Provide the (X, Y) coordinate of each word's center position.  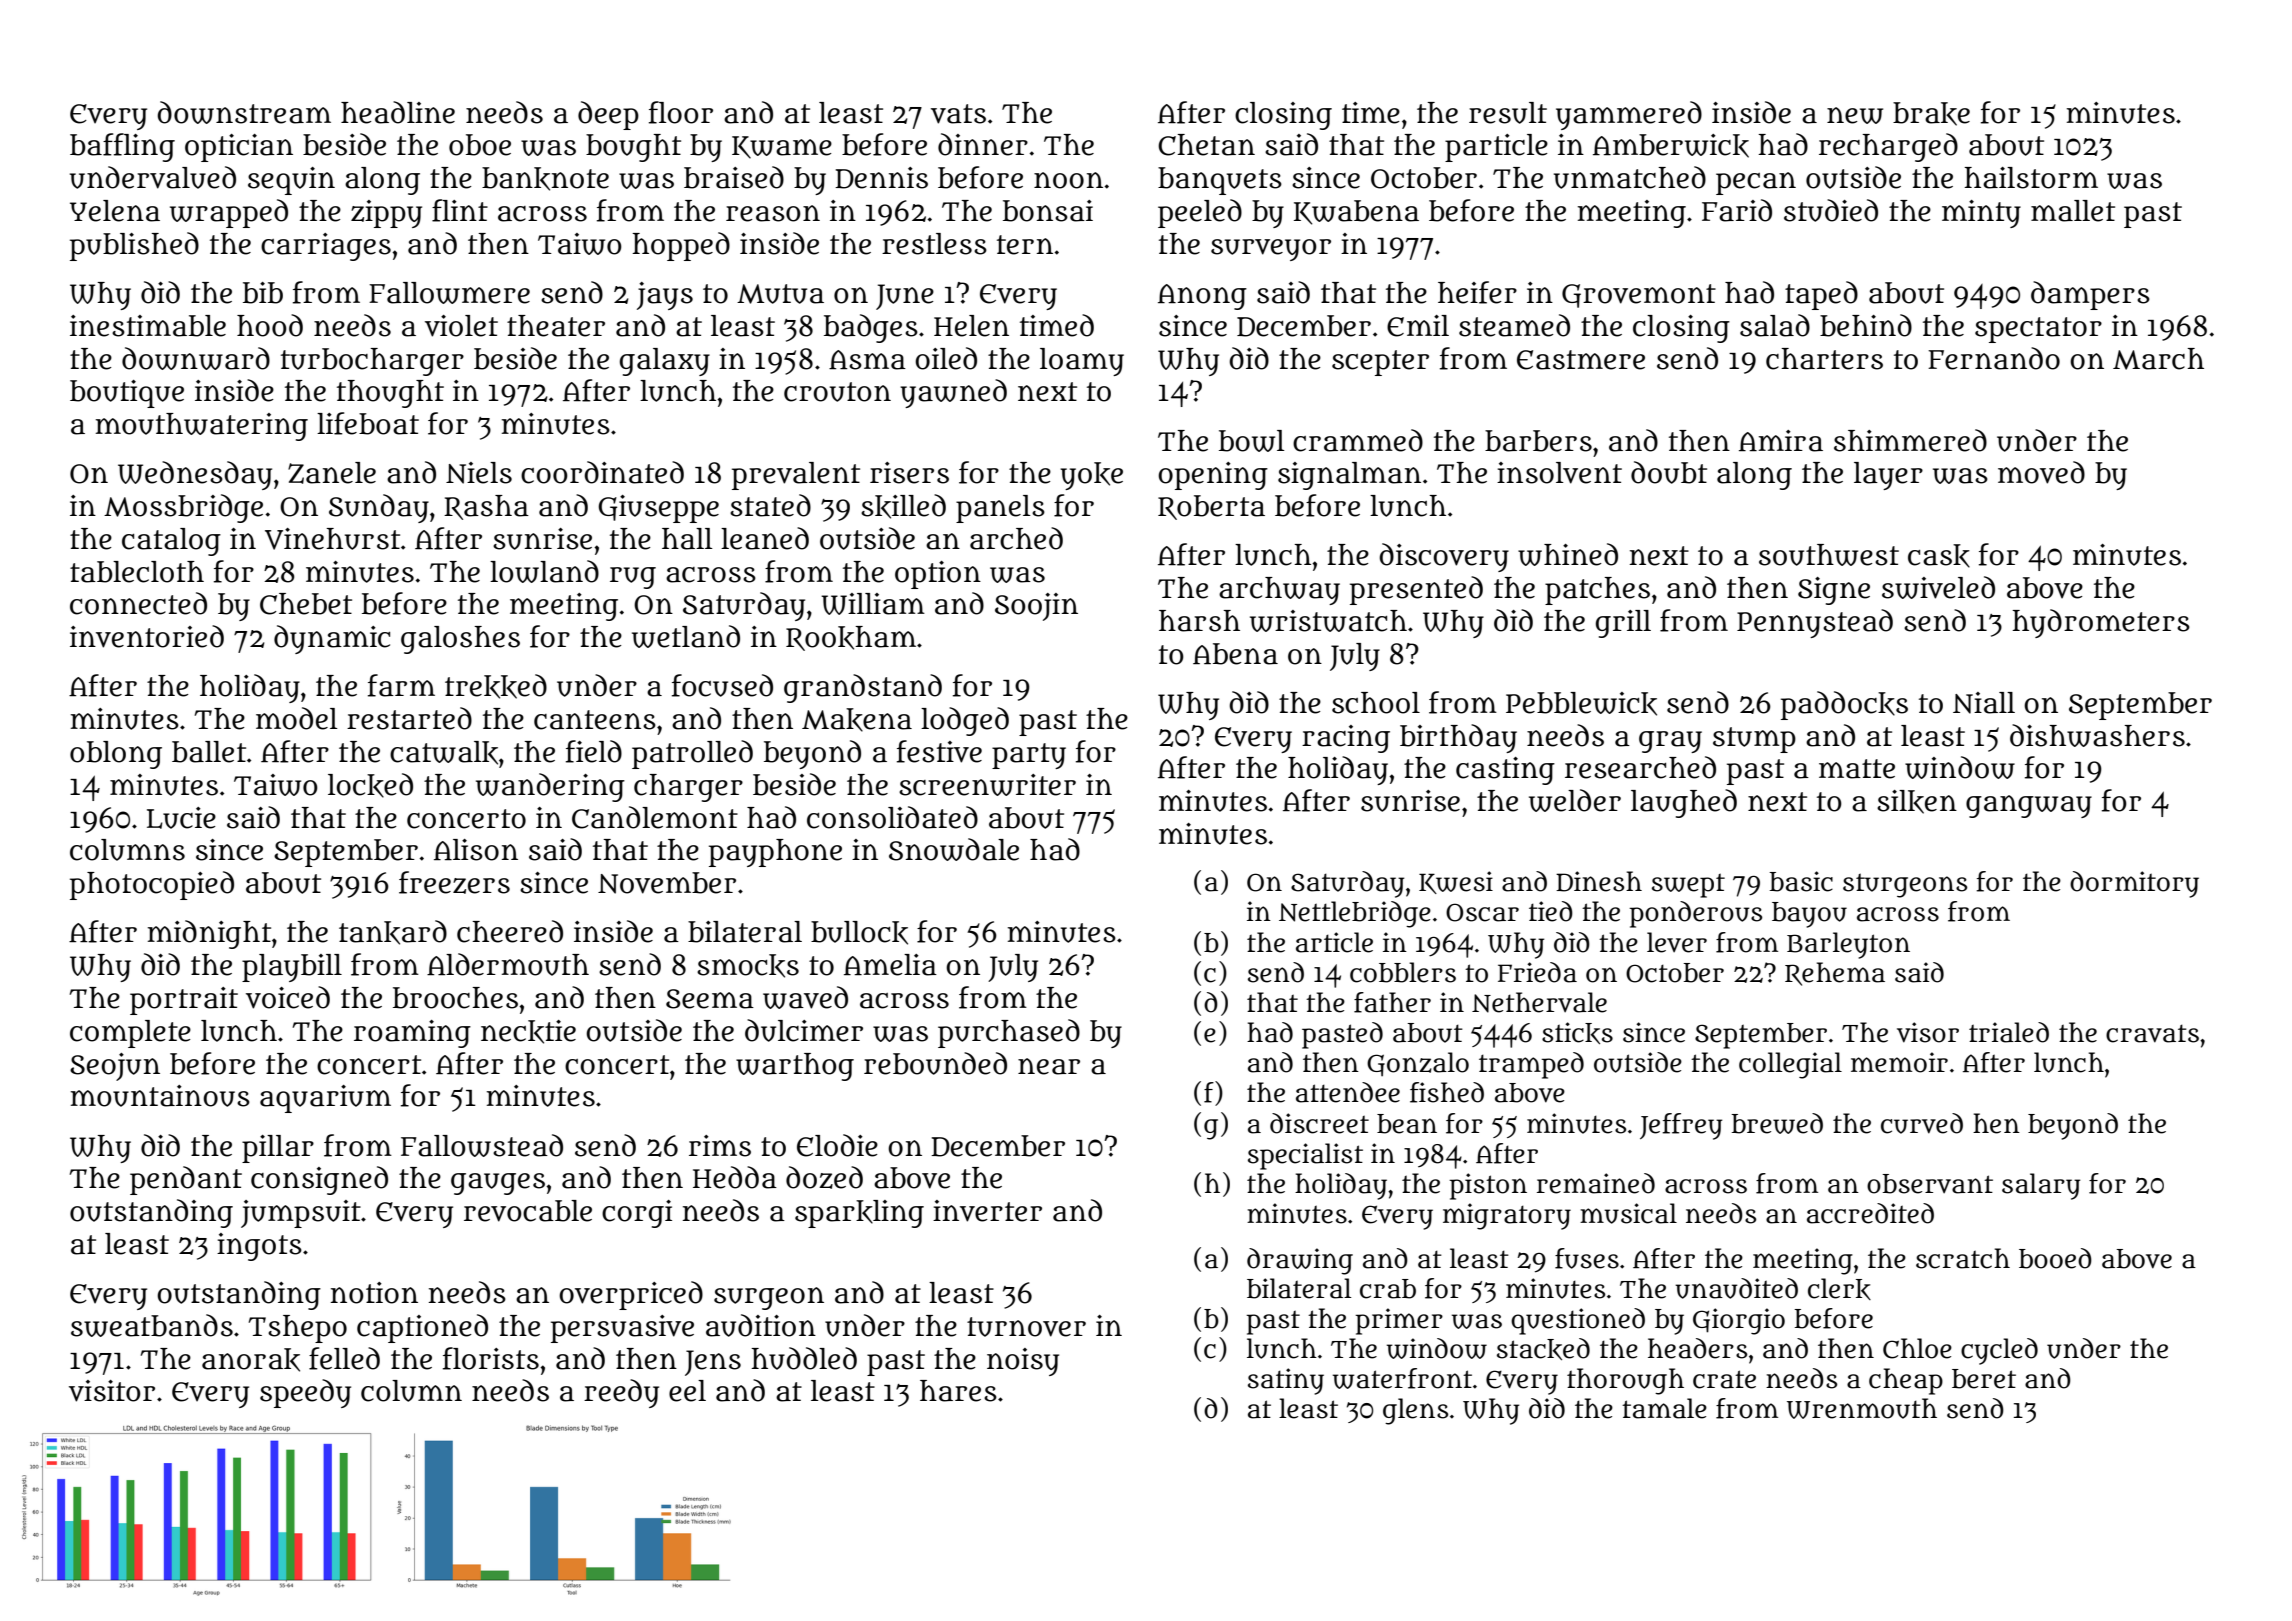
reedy (621, 1393)
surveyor (1271, 250)
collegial (1790, 1065)
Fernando (1994, 358)
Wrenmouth (1862, 1408)
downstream (244, 112)
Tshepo (297, 1329)
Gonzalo (1418, 1064)
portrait (184, 1001)
